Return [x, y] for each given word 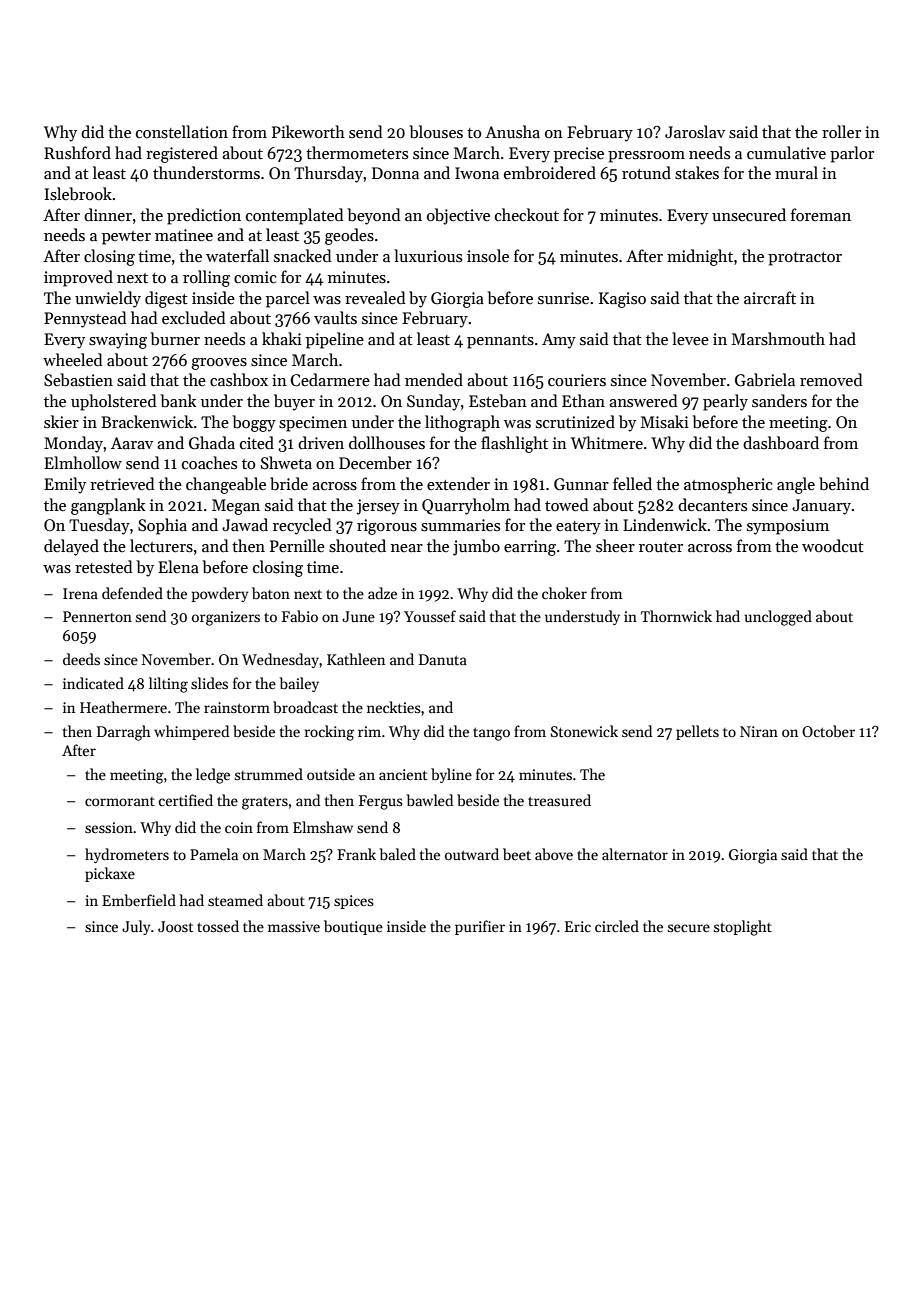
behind [844, 483]
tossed [218, 926]
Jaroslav [695, 132]
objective [458, 216]
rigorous [387, 527]
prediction [204, 216]
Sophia [162, 526]
